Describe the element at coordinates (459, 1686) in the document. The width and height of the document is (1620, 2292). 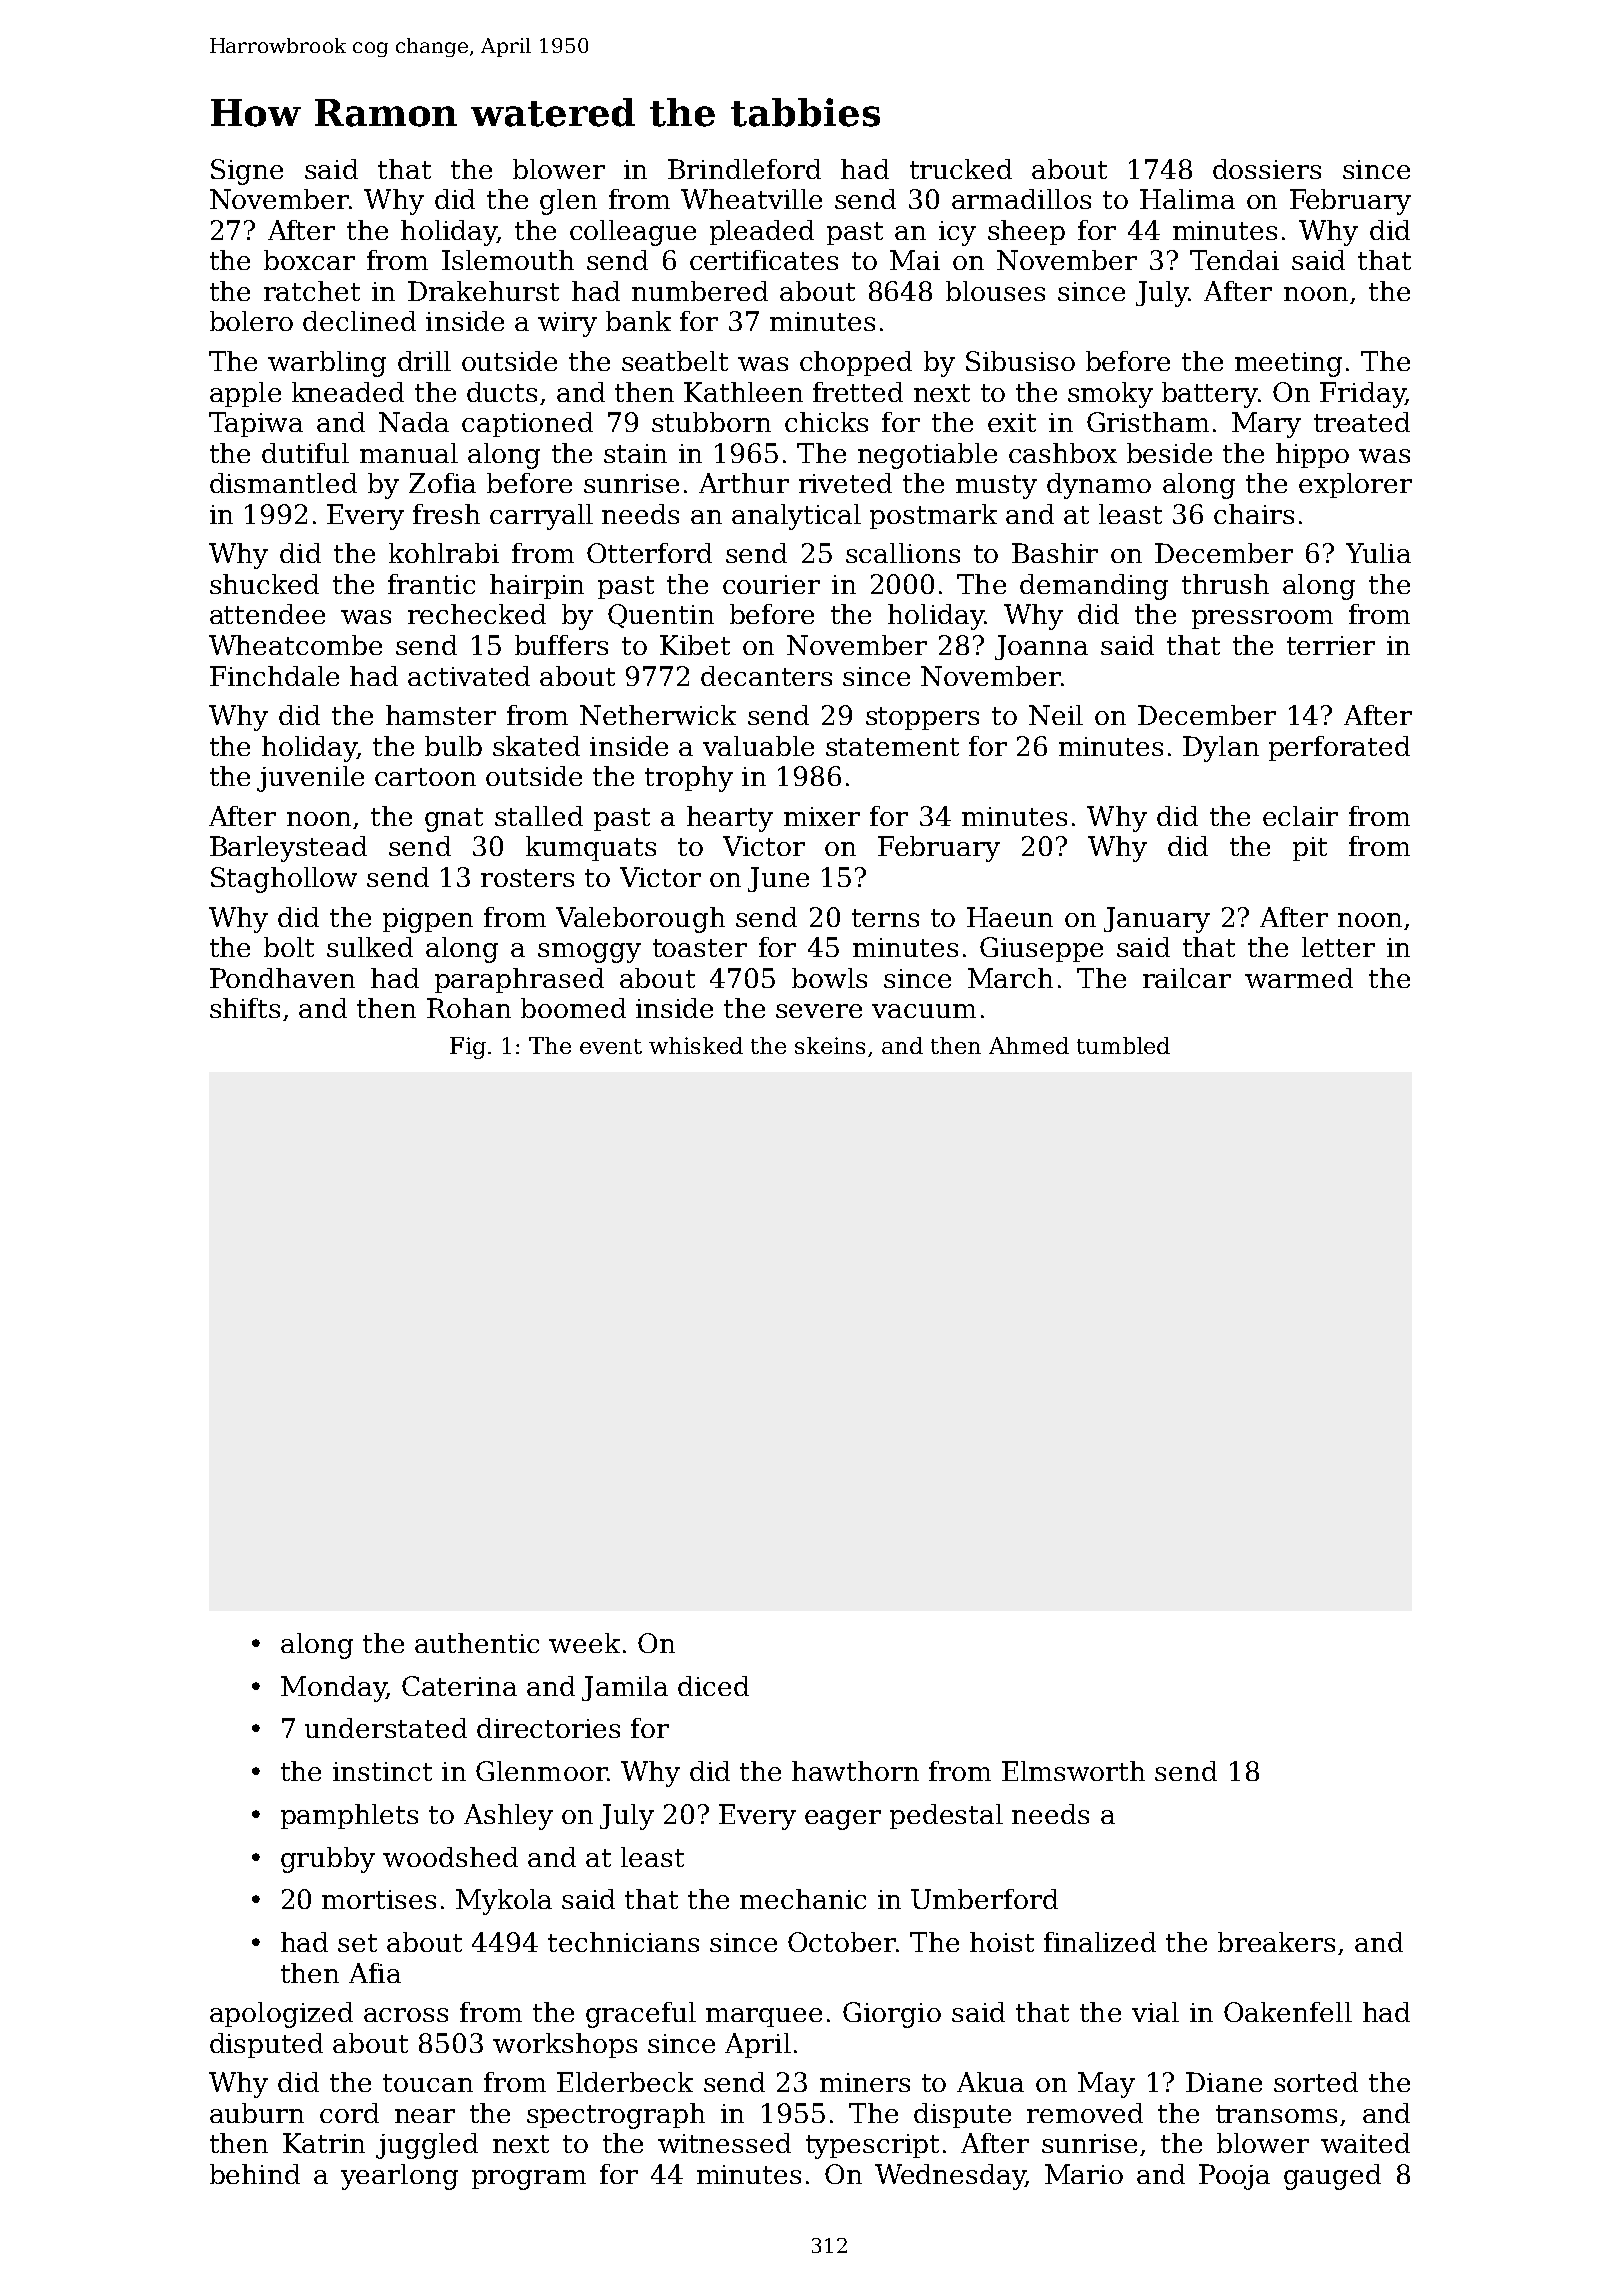
I see `Caterina` at that location.
